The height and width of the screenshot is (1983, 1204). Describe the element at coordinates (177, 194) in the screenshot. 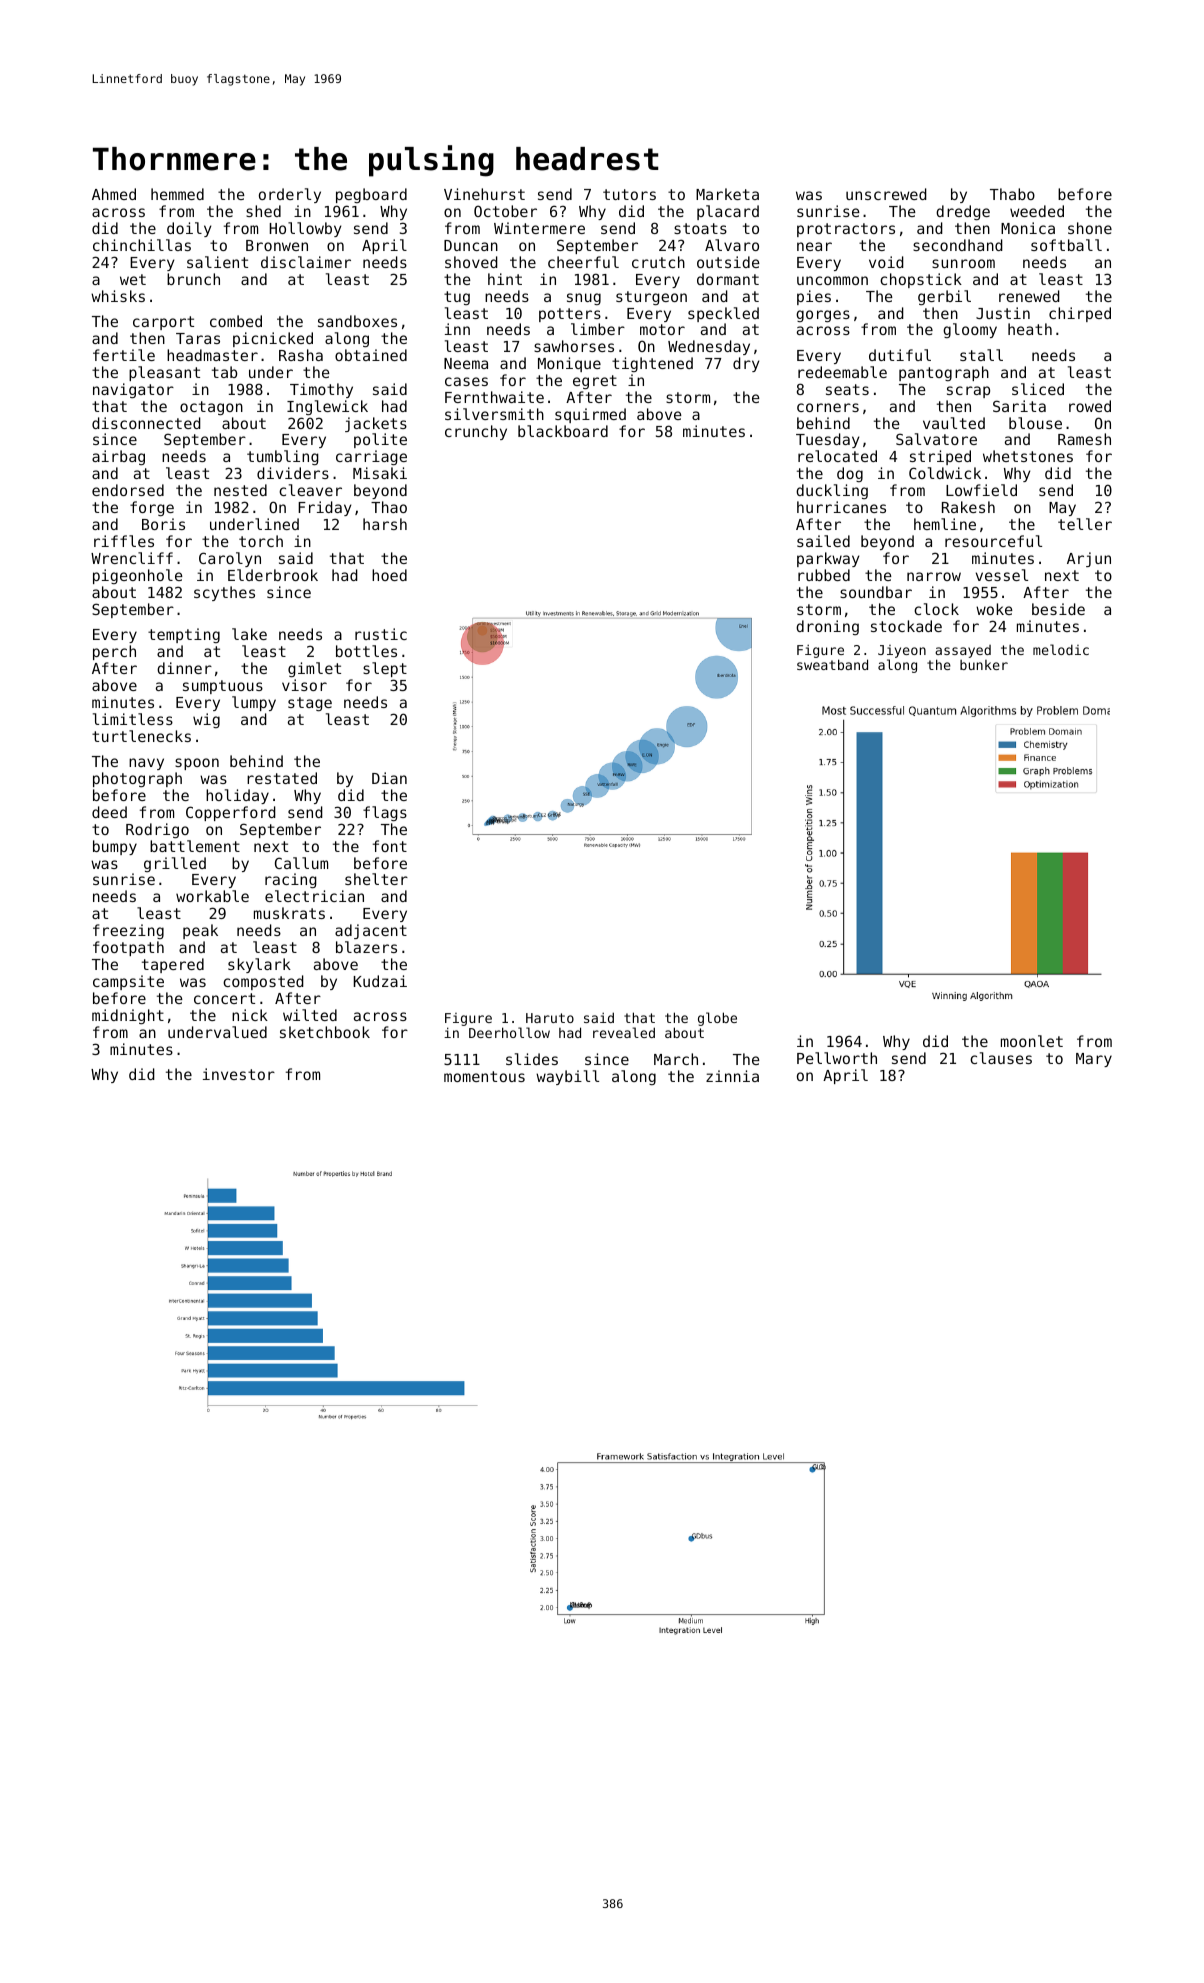

I see `hemmed` at that location.
